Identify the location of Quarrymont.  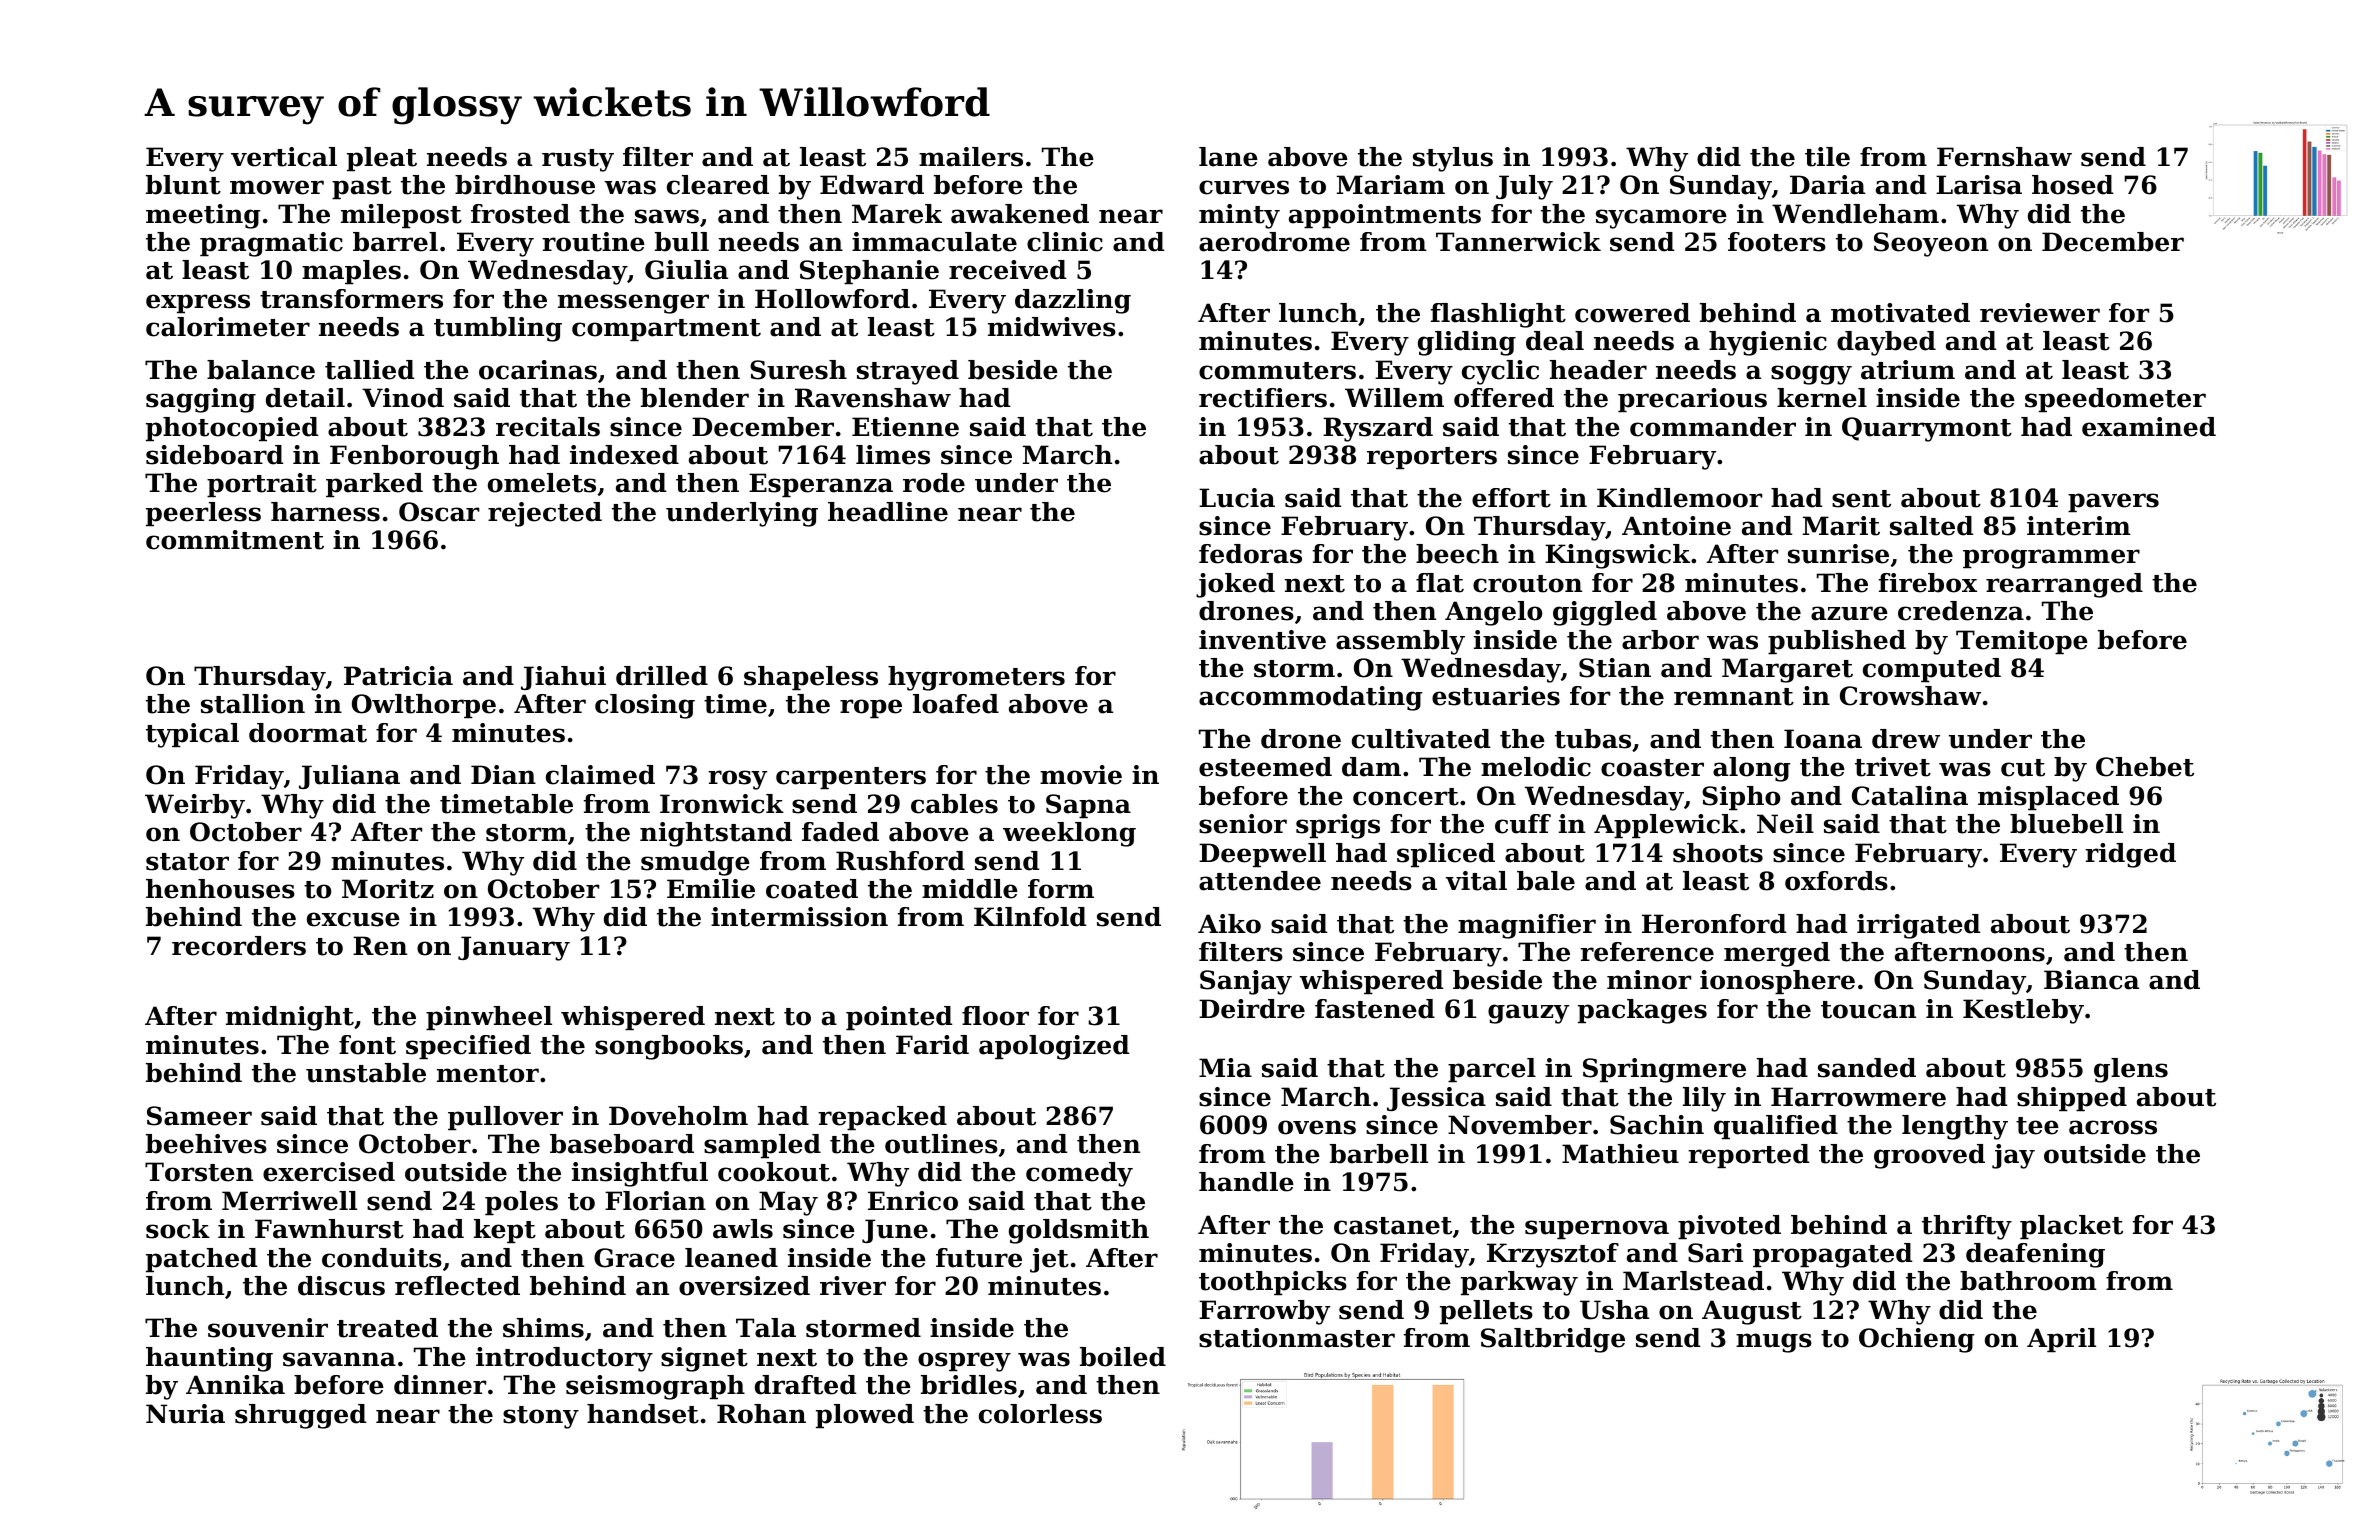
(1927, 429).
